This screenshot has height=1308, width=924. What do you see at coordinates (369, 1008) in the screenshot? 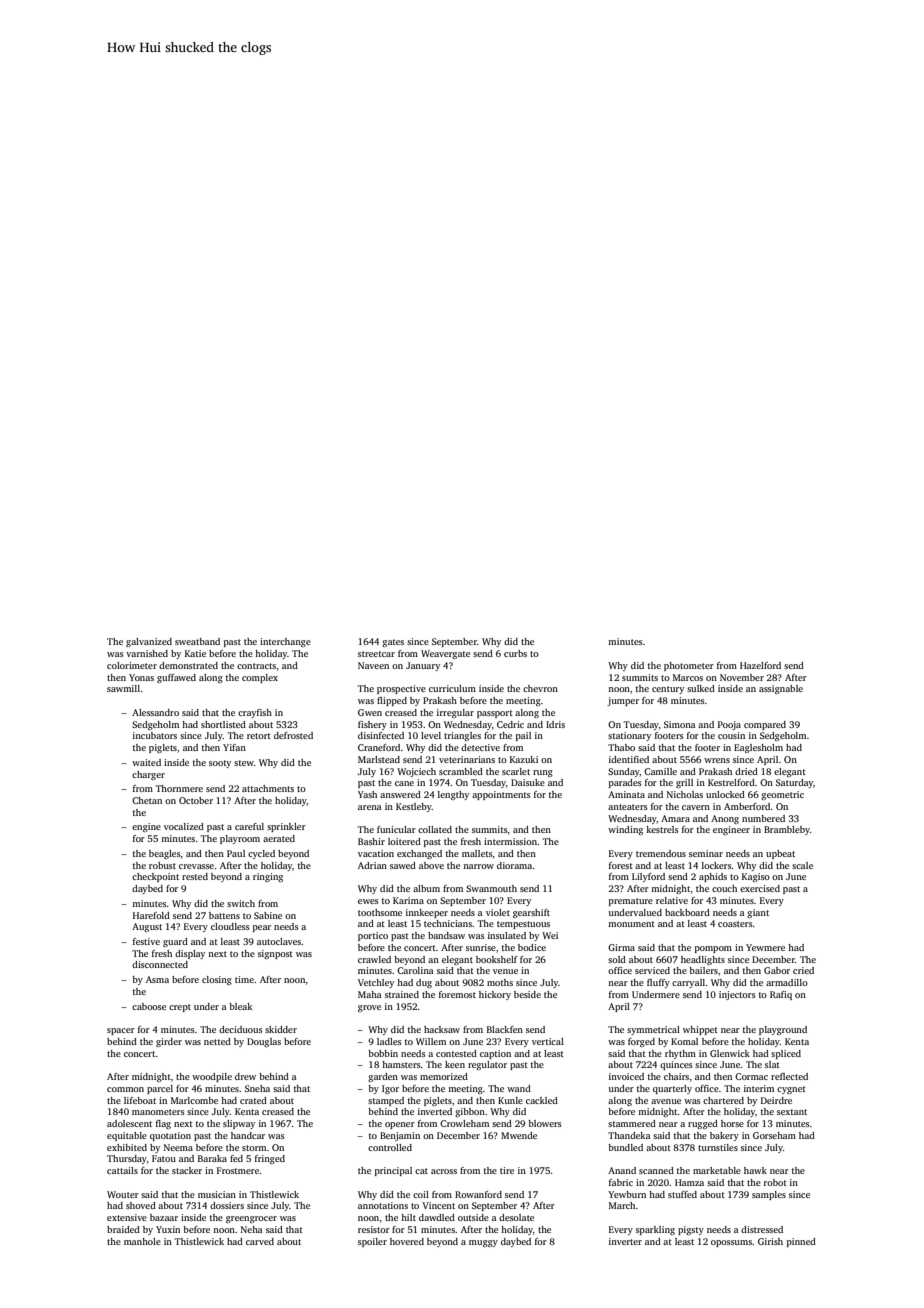
I see `grove` at bounding box center [369, 1008].
